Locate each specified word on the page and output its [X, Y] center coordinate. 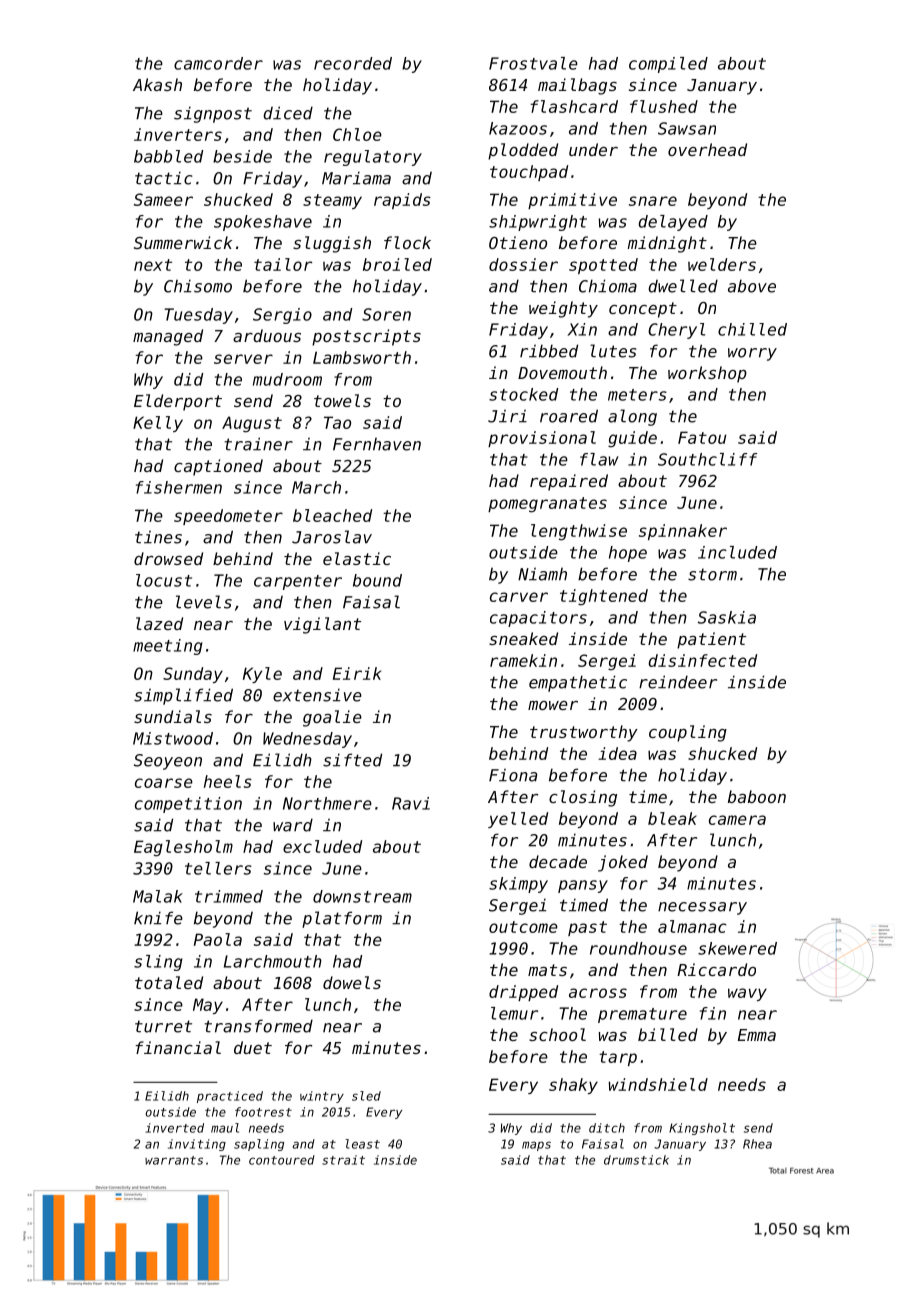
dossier [523, 264]
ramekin [523, 660]
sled [366, 1096]
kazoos [518, 128]
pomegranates [547, 505]
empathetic [578, 683]
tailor [283, 264]
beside [242, 156]
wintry [322, 1097]
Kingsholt [702, 1129]
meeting [168, 647]
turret [163, 1026]
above [752, 286]
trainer [259, 444]
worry [752, 354]
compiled [668, 65]
